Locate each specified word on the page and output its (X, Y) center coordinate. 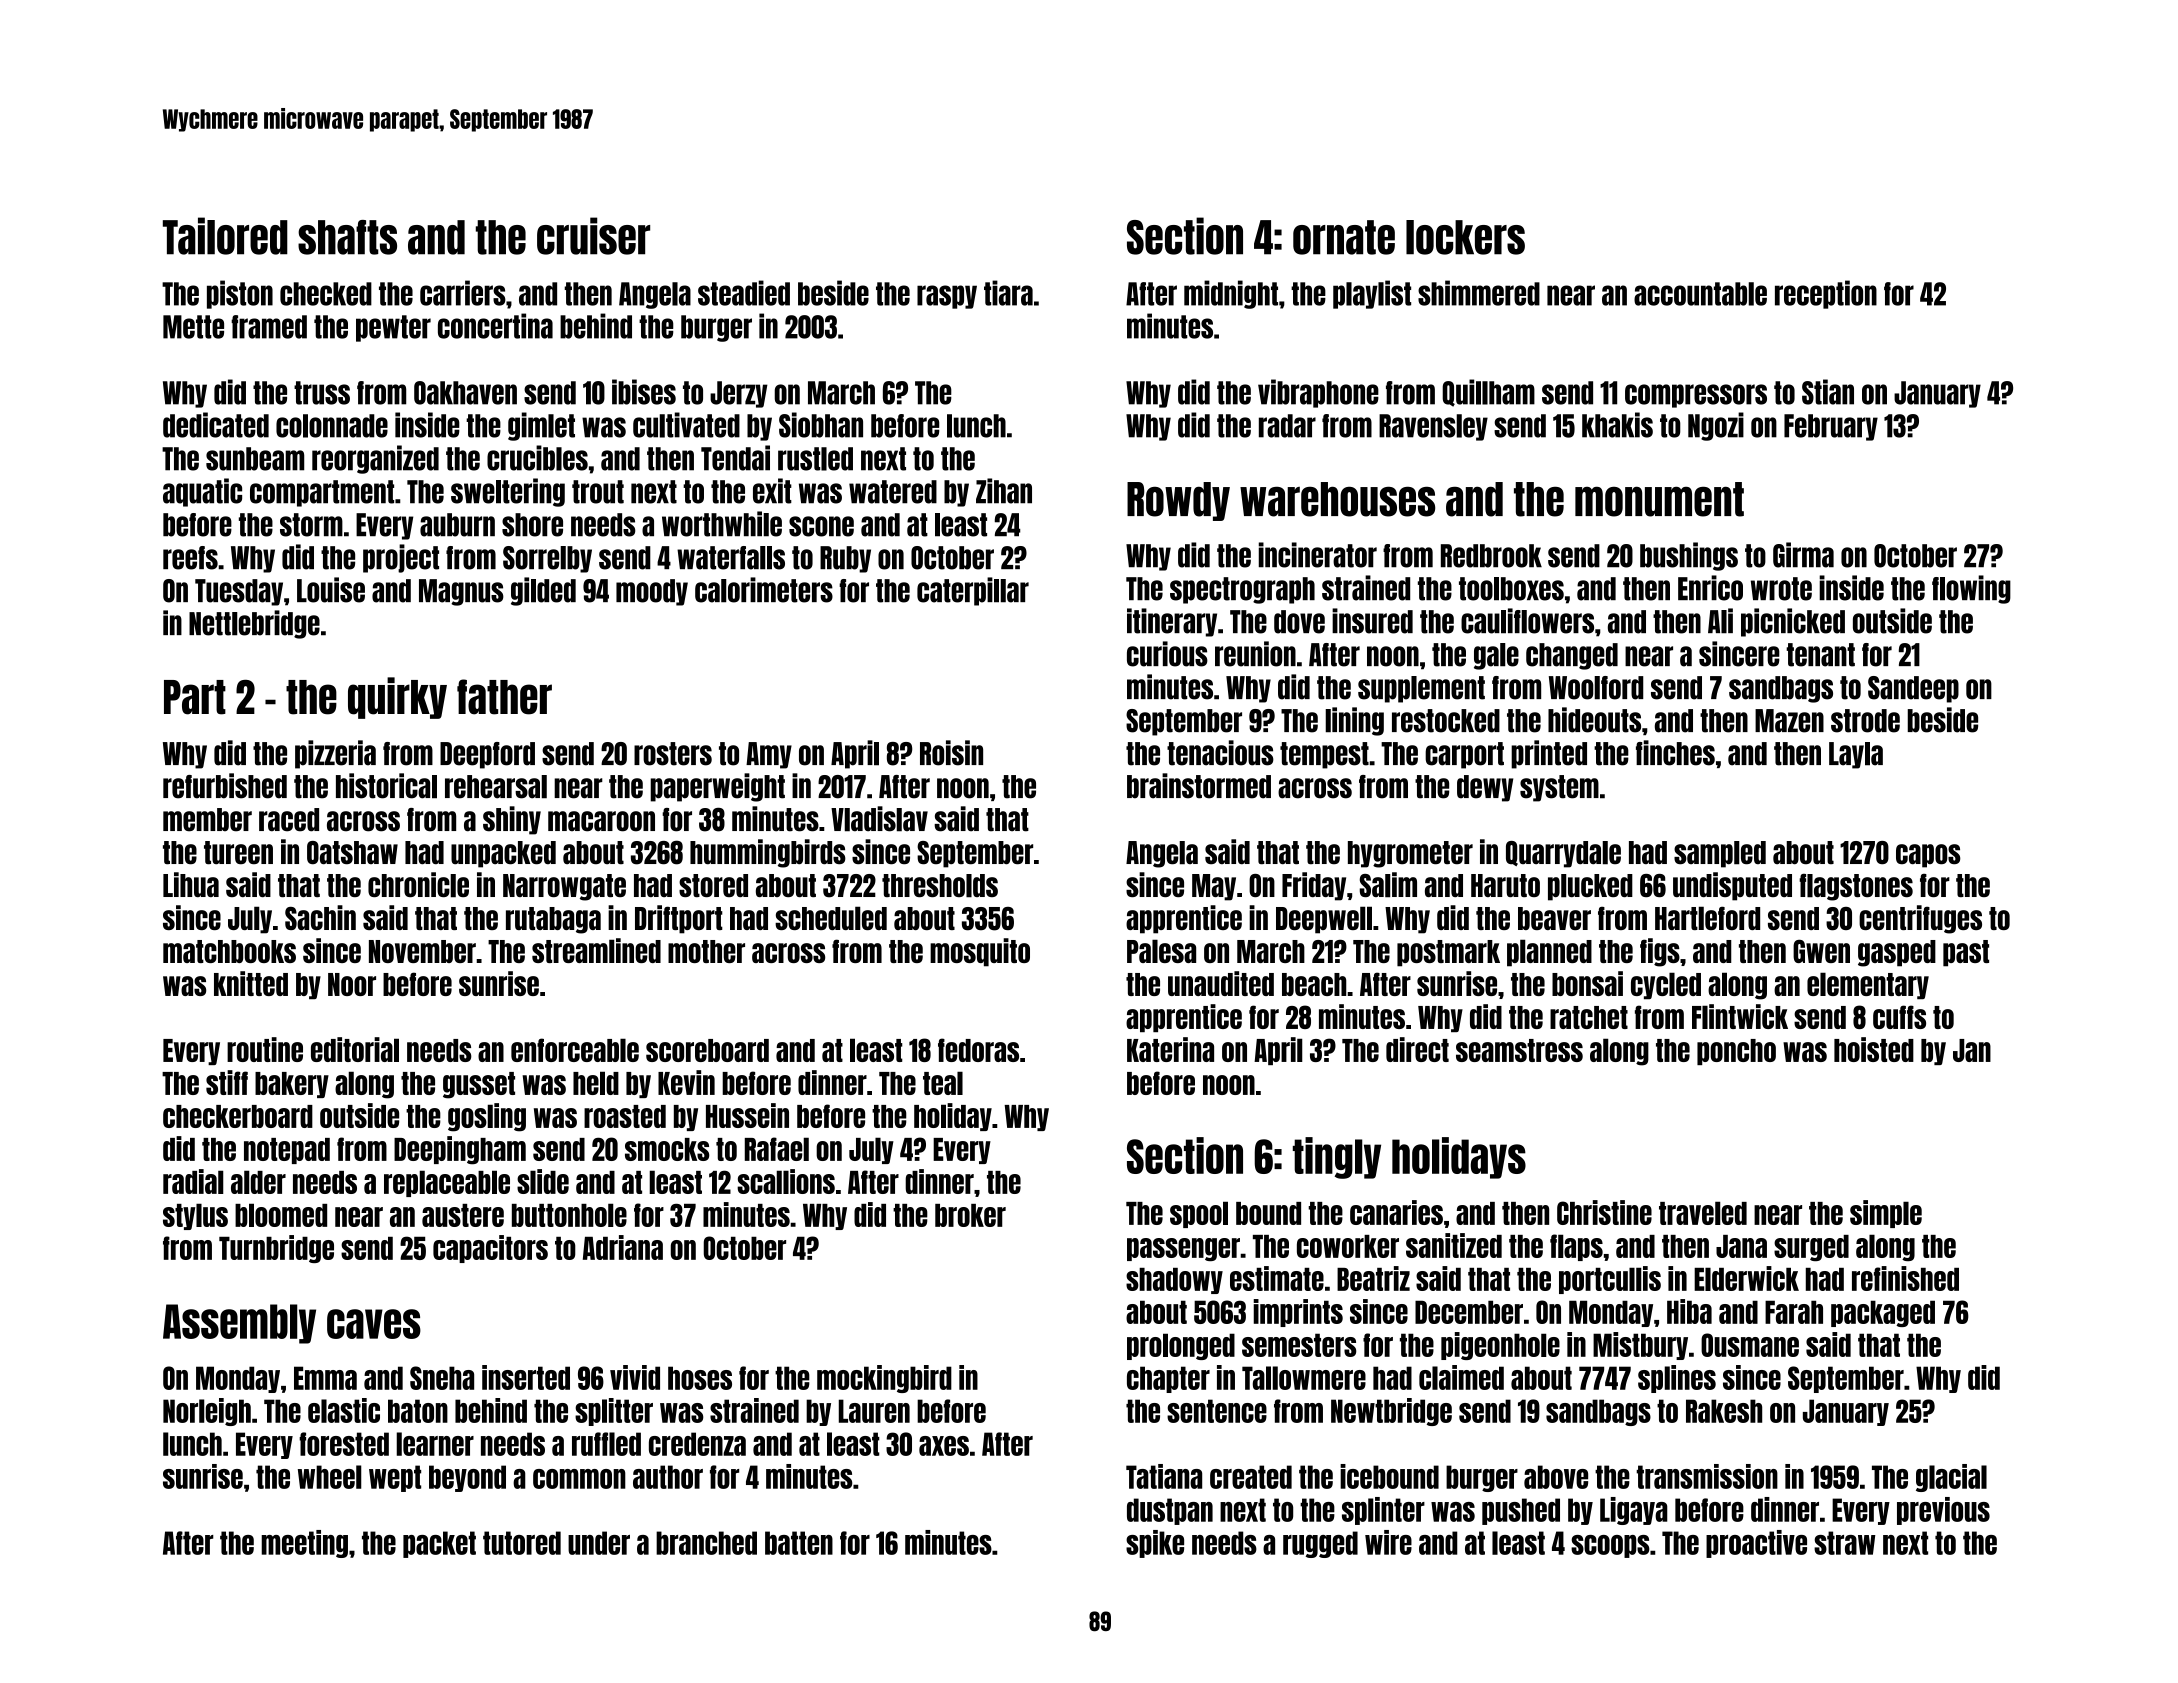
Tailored (225, 236)
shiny (512, 820)
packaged (1883, 1314)
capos (1928, 856)
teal (943, 1083)
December (1469, 1312)
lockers (1465, 237)
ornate (1344, 237)
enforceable (575, 1050)
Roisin (951, 753)
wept (395, 1478)
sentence (1217, 1411)
